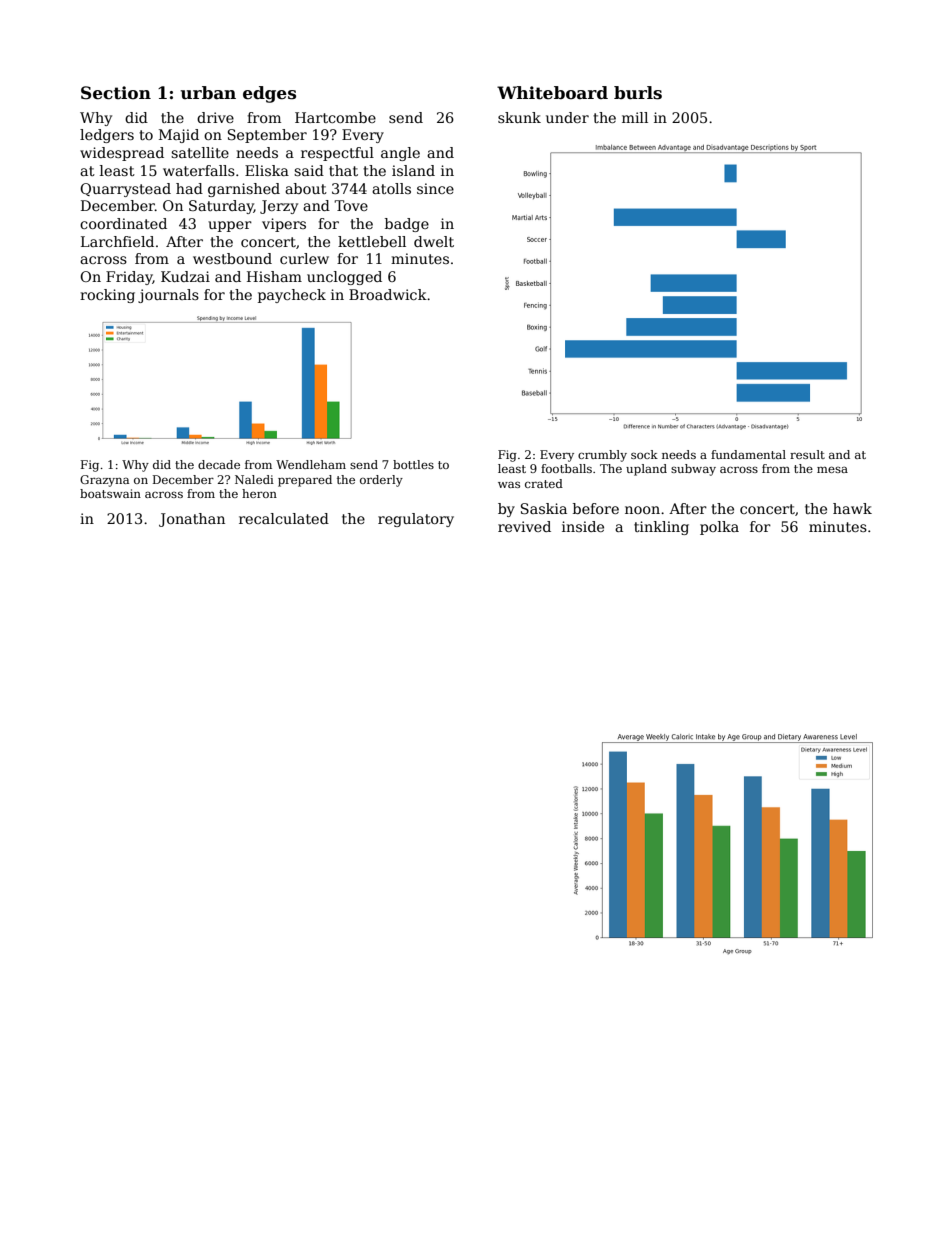 The height and width of the screenshot is (1233, 952). What do you see at coordinates (852, 508) in the screenshot?
I see `hawk` at bounding box center [852, 508].
